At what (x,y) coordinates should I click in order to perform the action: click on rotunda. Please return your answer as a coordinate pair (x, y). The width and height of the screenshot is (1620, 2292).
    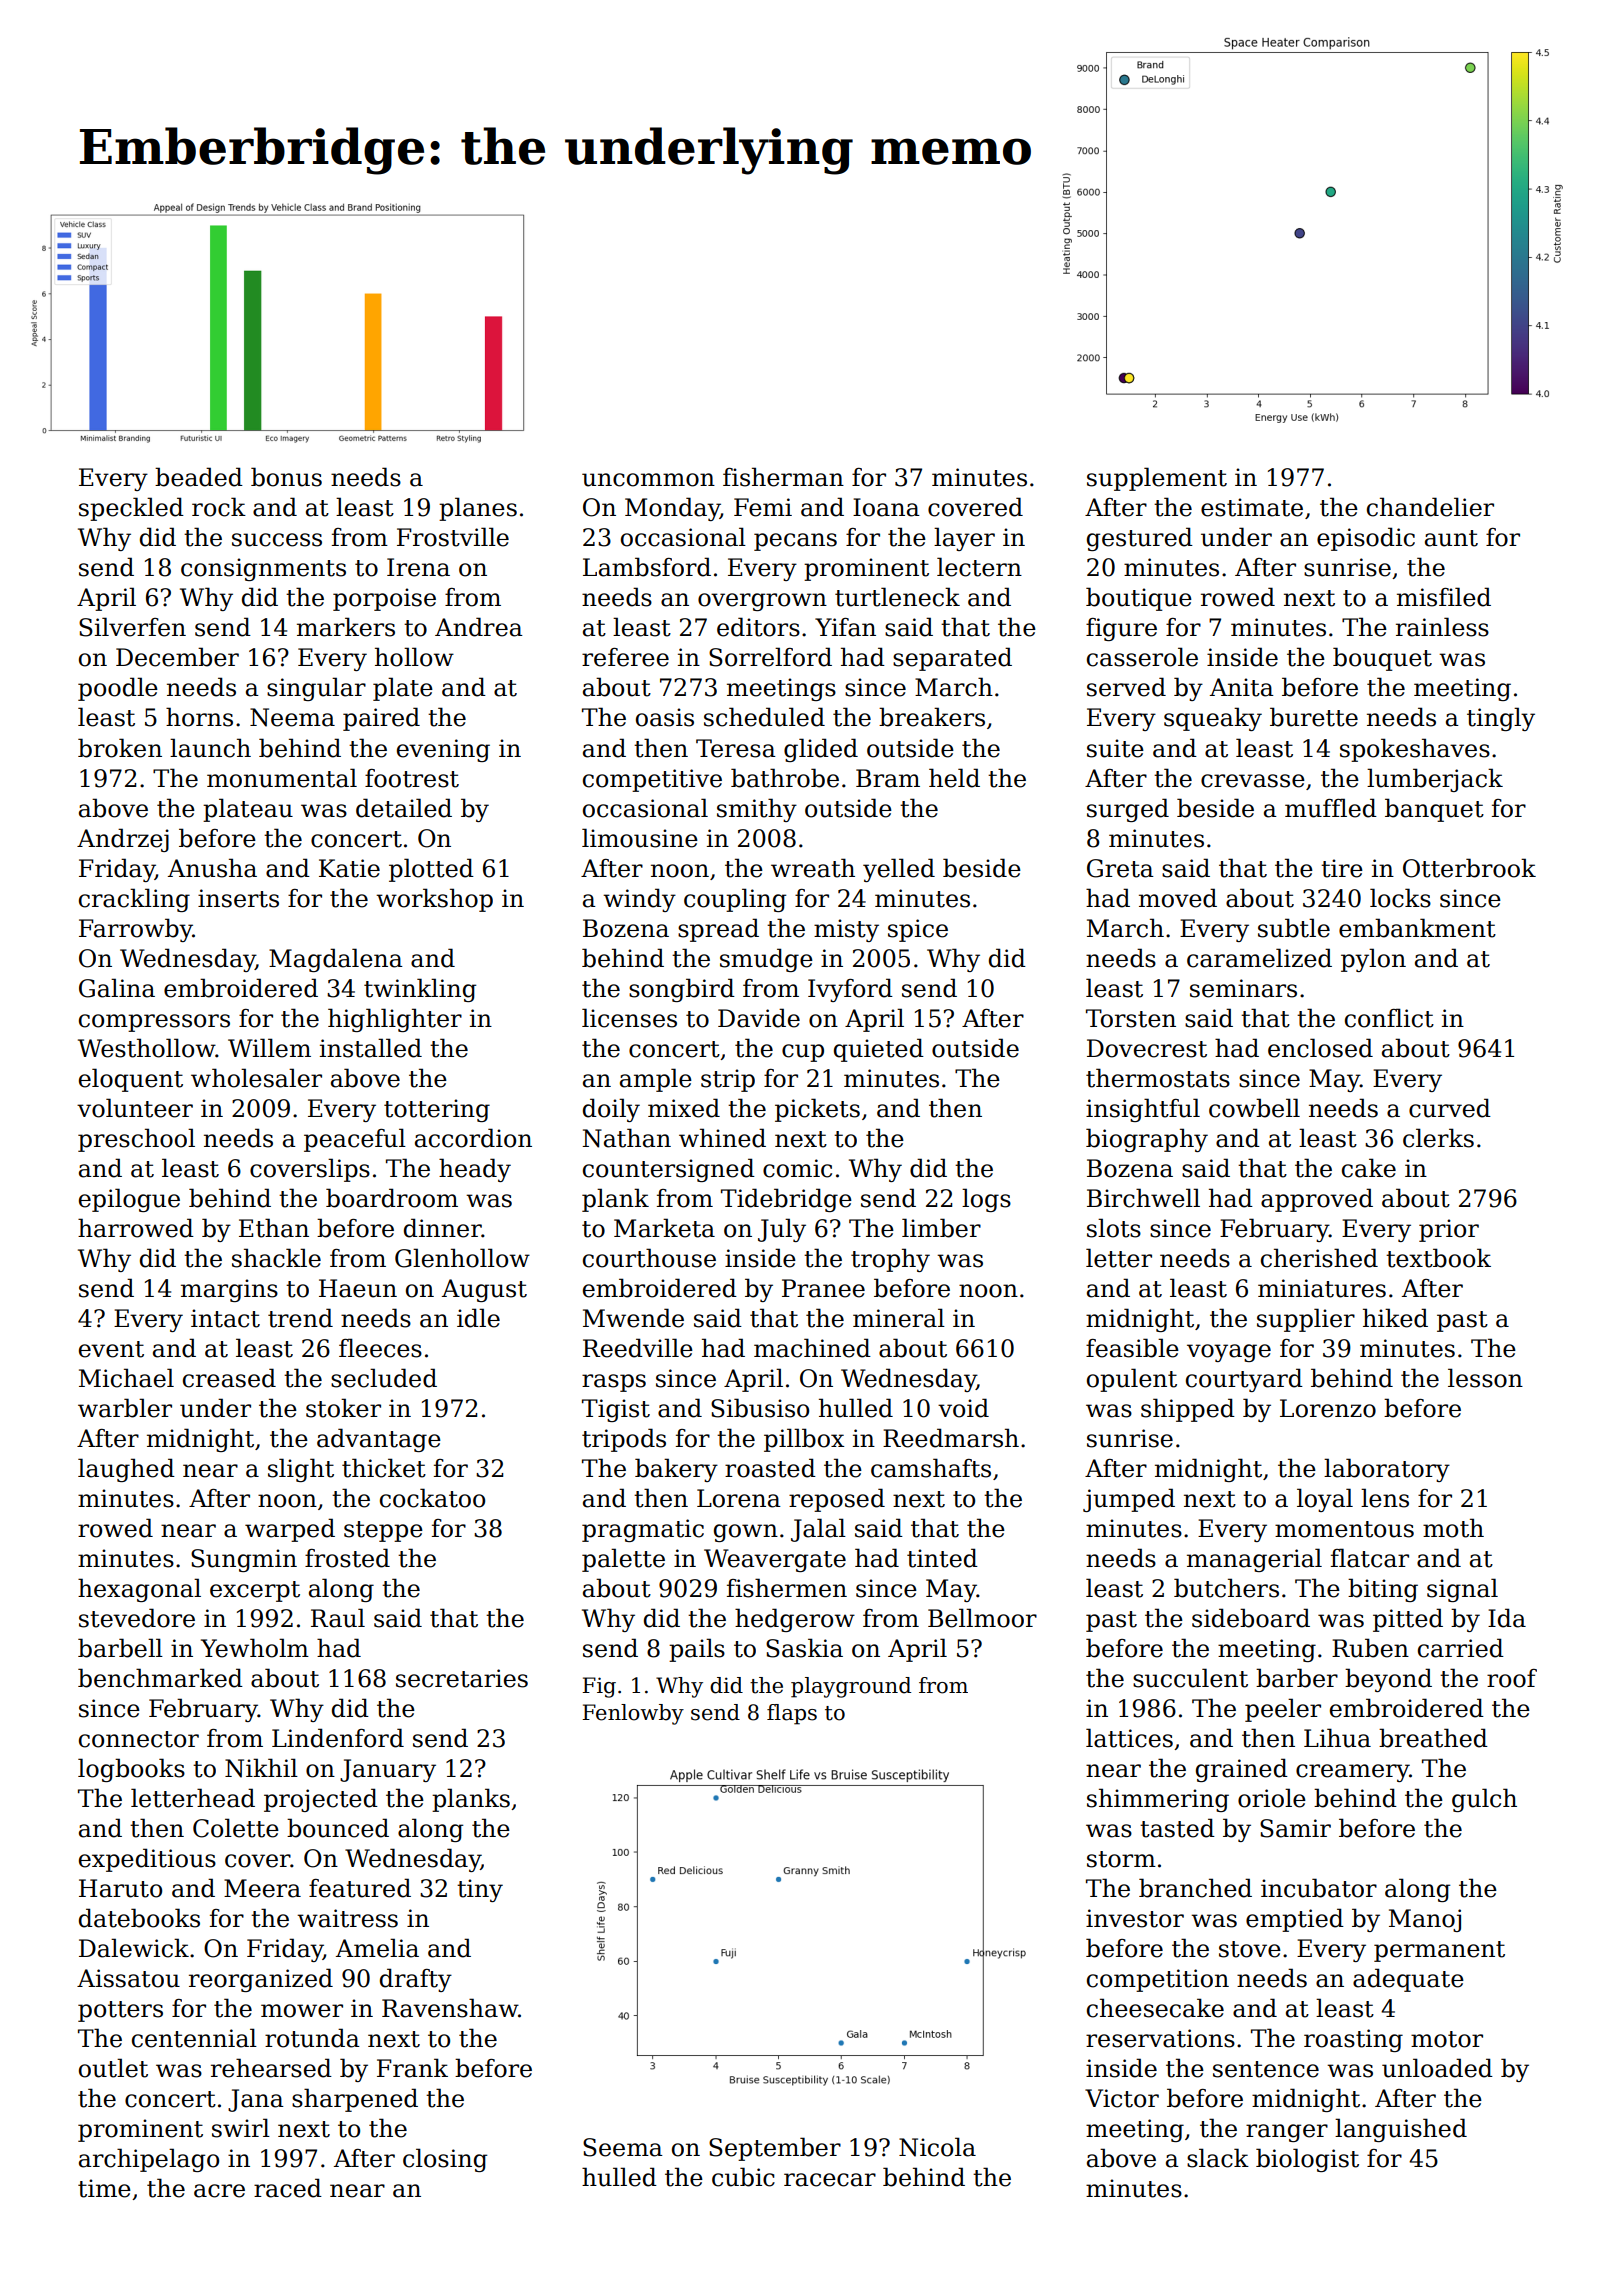
    Looking at the image, I should click on (312, 2038).
